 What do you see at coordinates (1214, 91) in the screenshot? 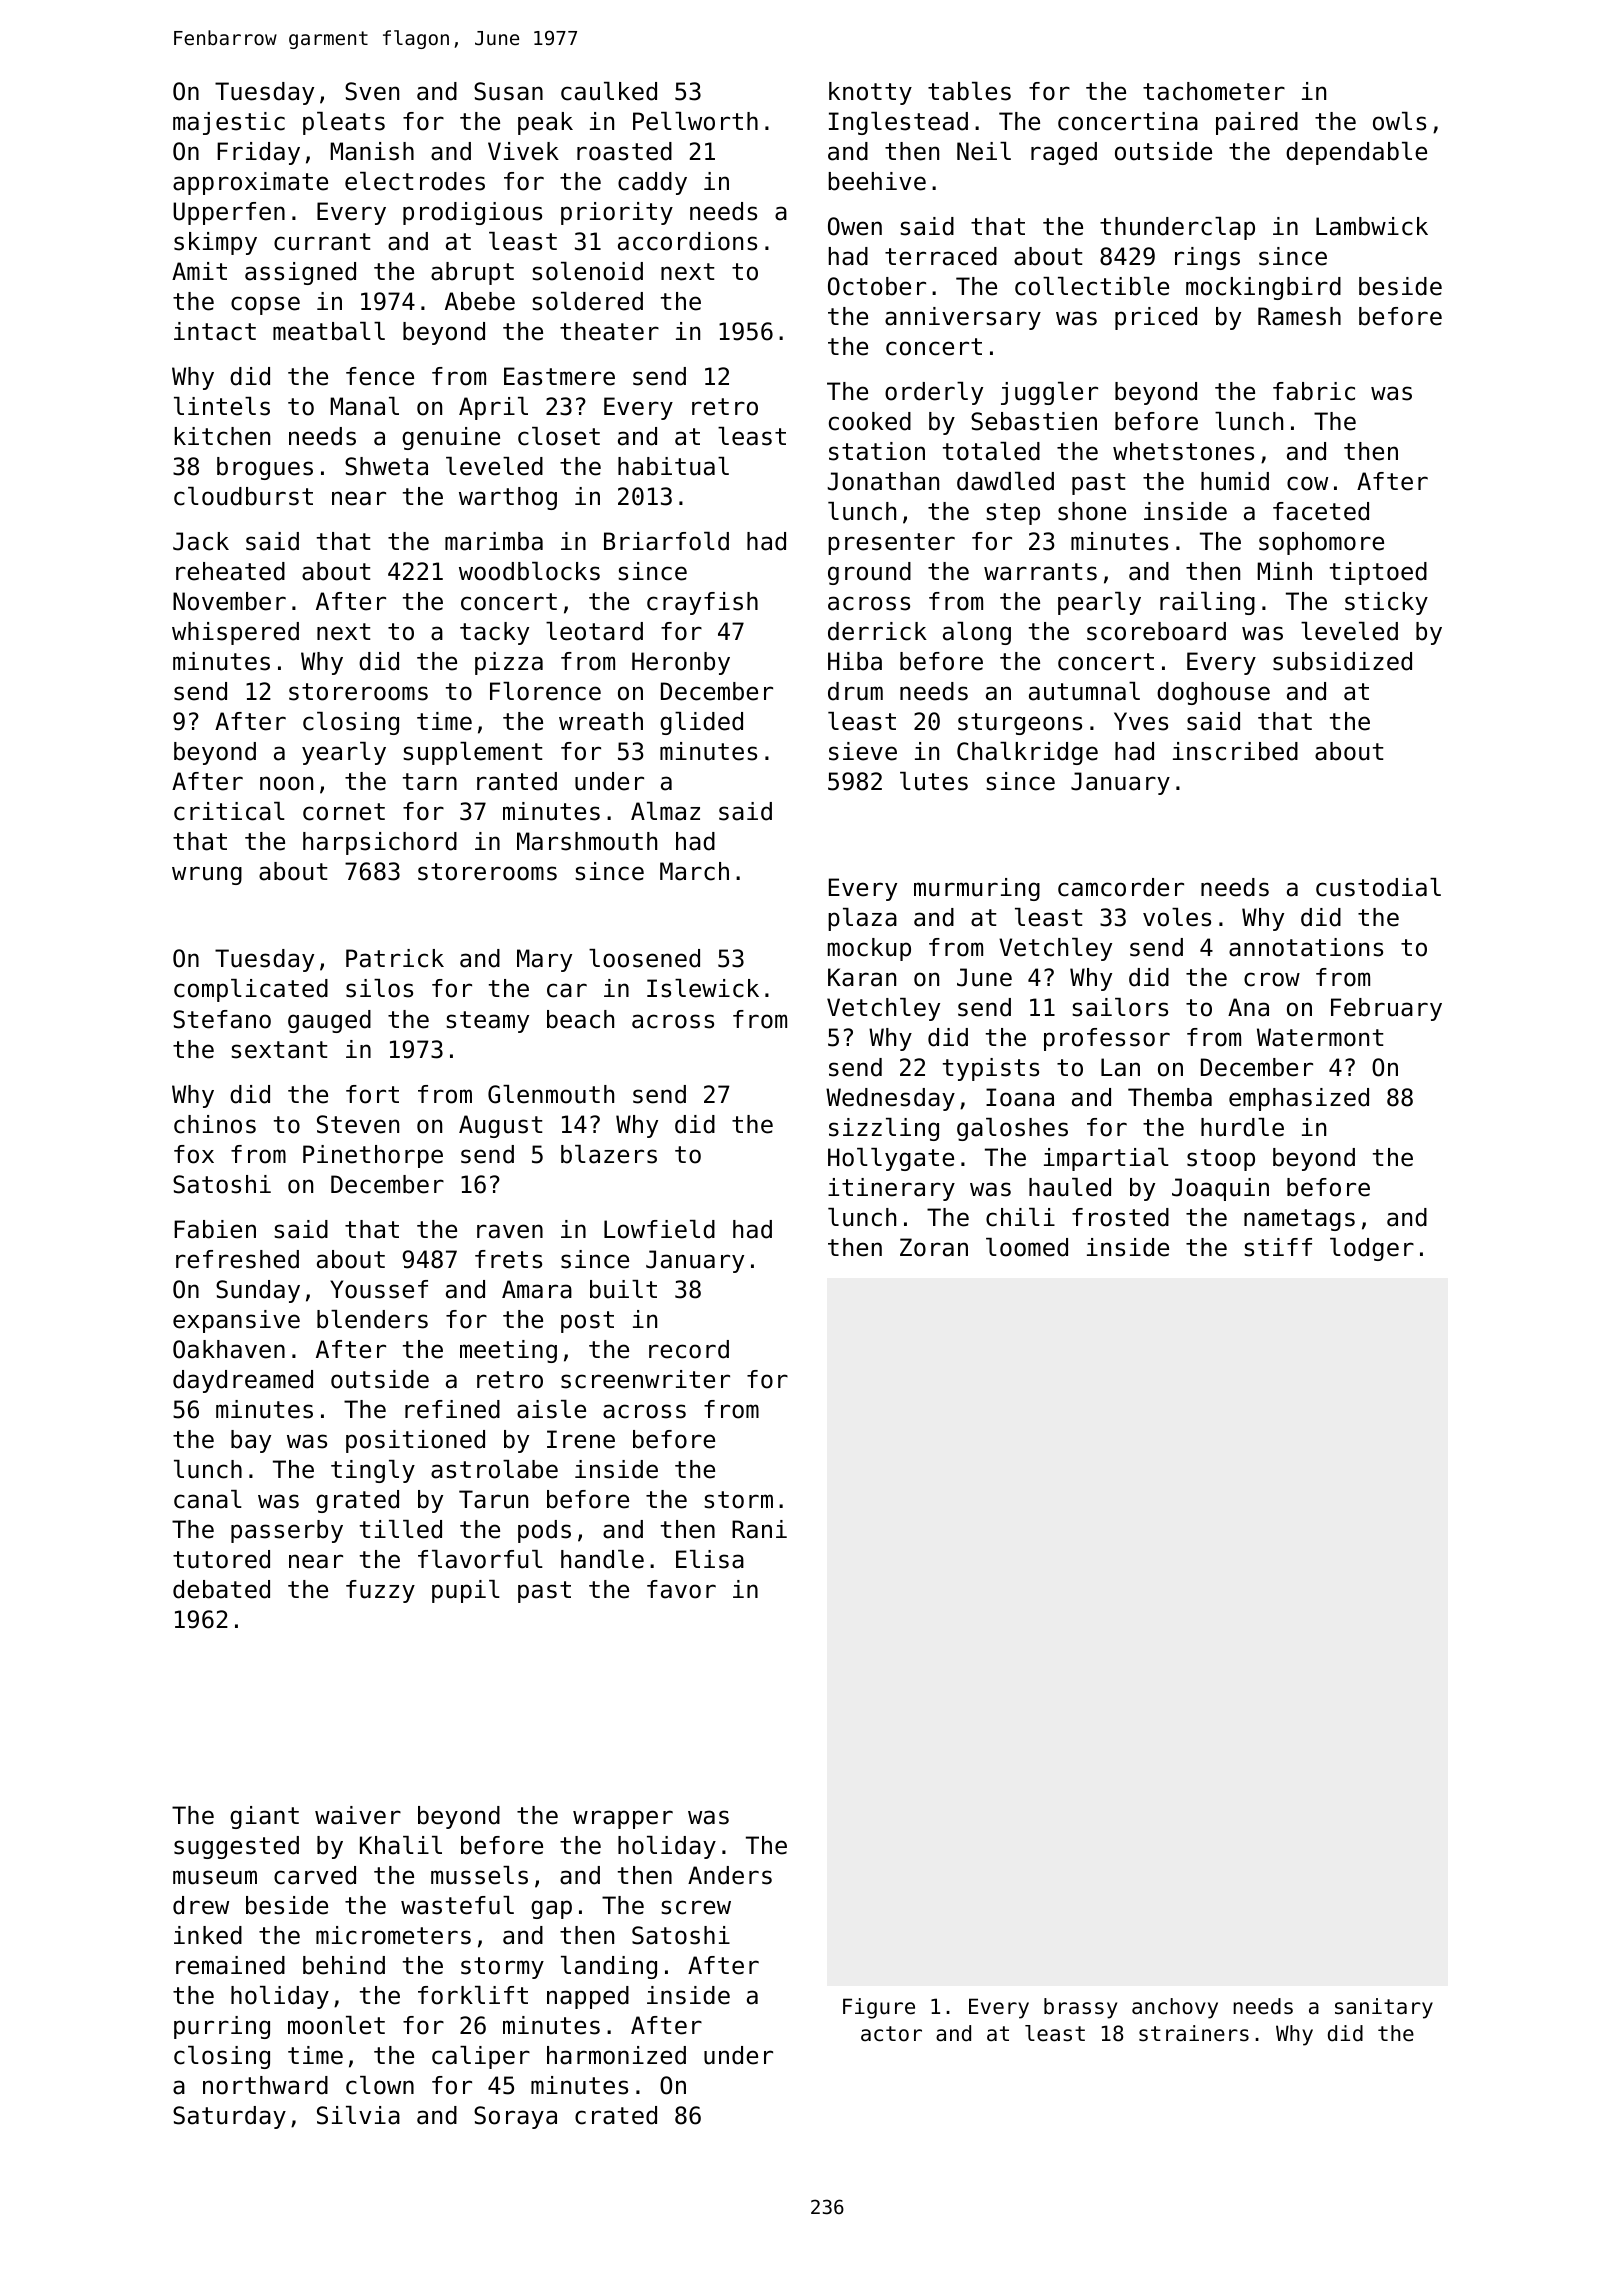
I see `tachometer` at bounding box center [1214, 91].
